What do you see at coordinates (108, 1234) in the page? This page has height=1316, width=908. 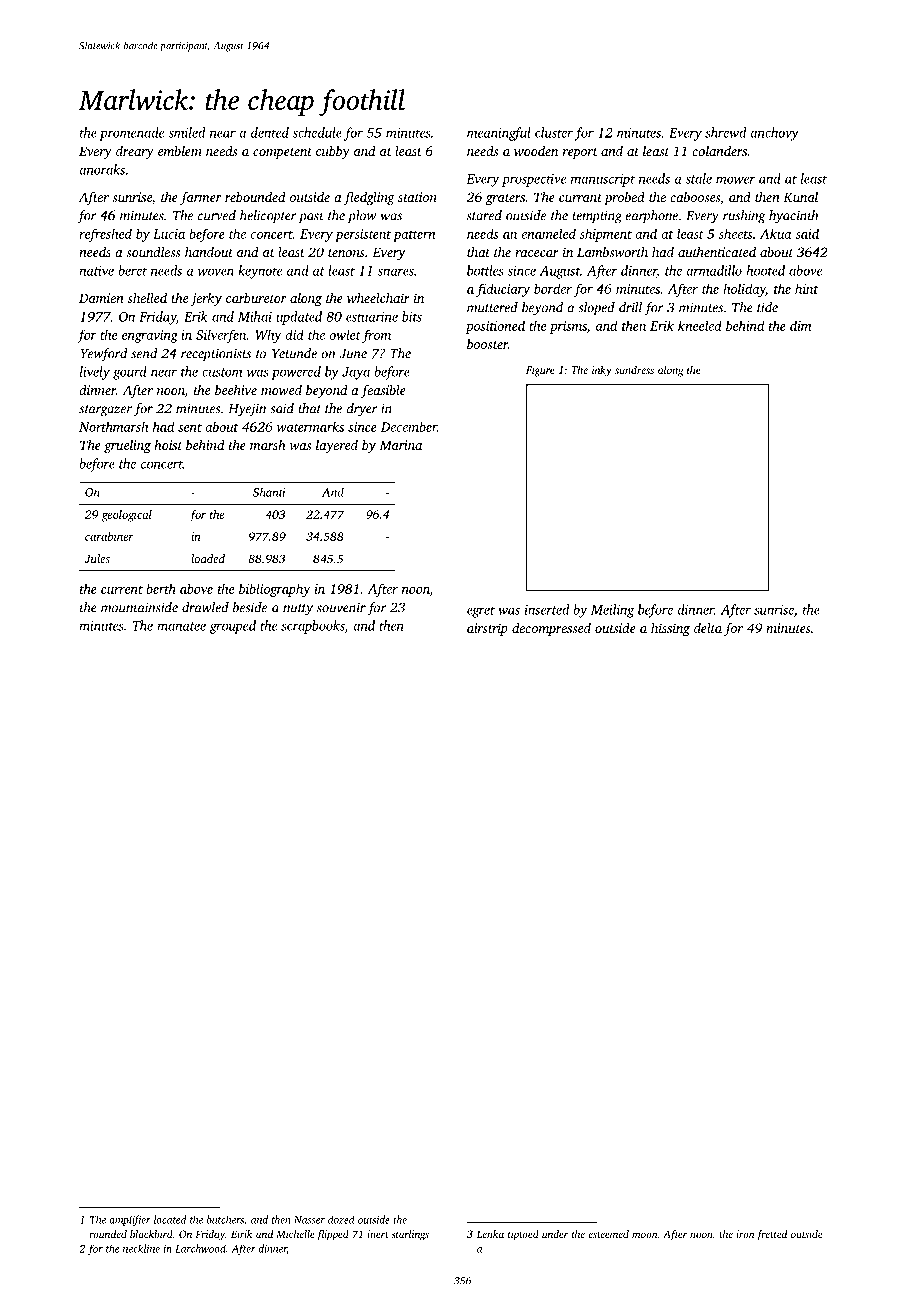 I see `rounded` at bounding box center [108, 1234].
